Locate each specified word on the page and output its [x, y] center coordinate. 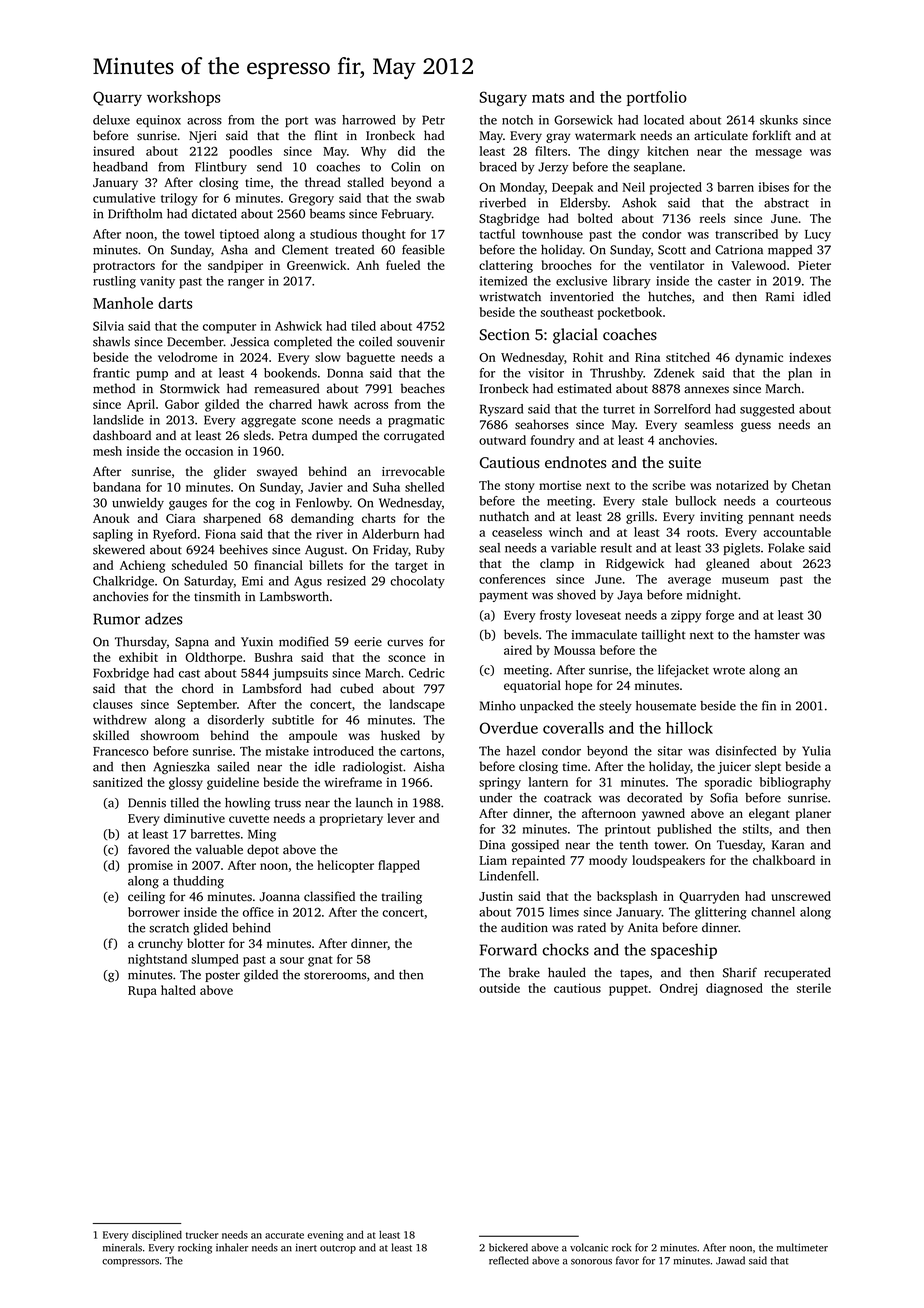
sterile [814, 988]
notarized [742, 485]
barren [735, 187]
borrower [154, 912]
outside [499, 988]
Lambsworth [294, 596]
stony [520, 487]
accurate [284, 1235]
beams [327, 214]
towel [199, 234]
